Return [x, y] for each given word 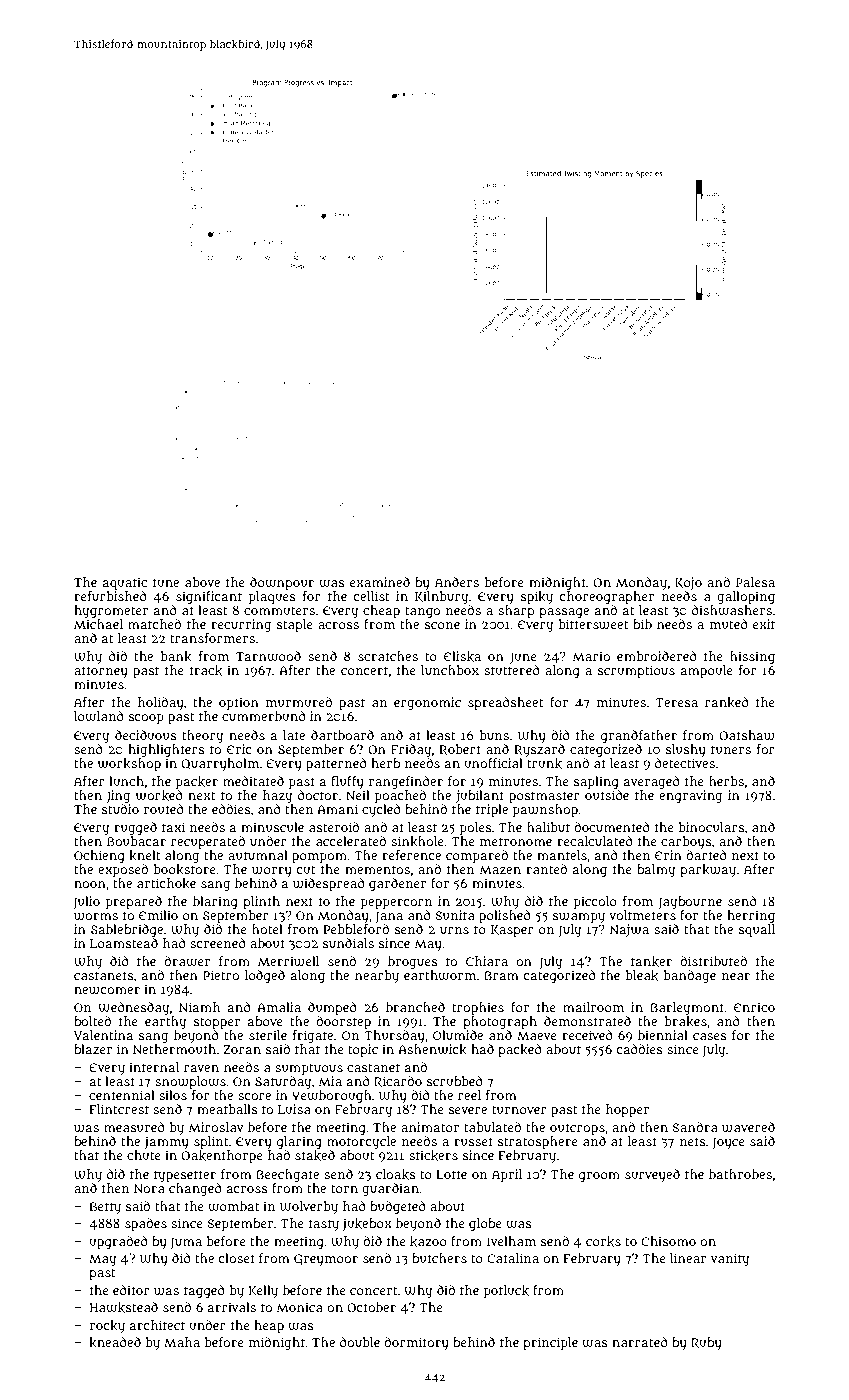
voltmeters [642, 915]
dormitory [416, 1343]
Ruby [706, 1343]
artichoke [166, 883]
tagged [204, 1291]
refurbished [110, 596]
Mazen [500, 869]
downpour [282, 584]
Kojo [688, 583]
